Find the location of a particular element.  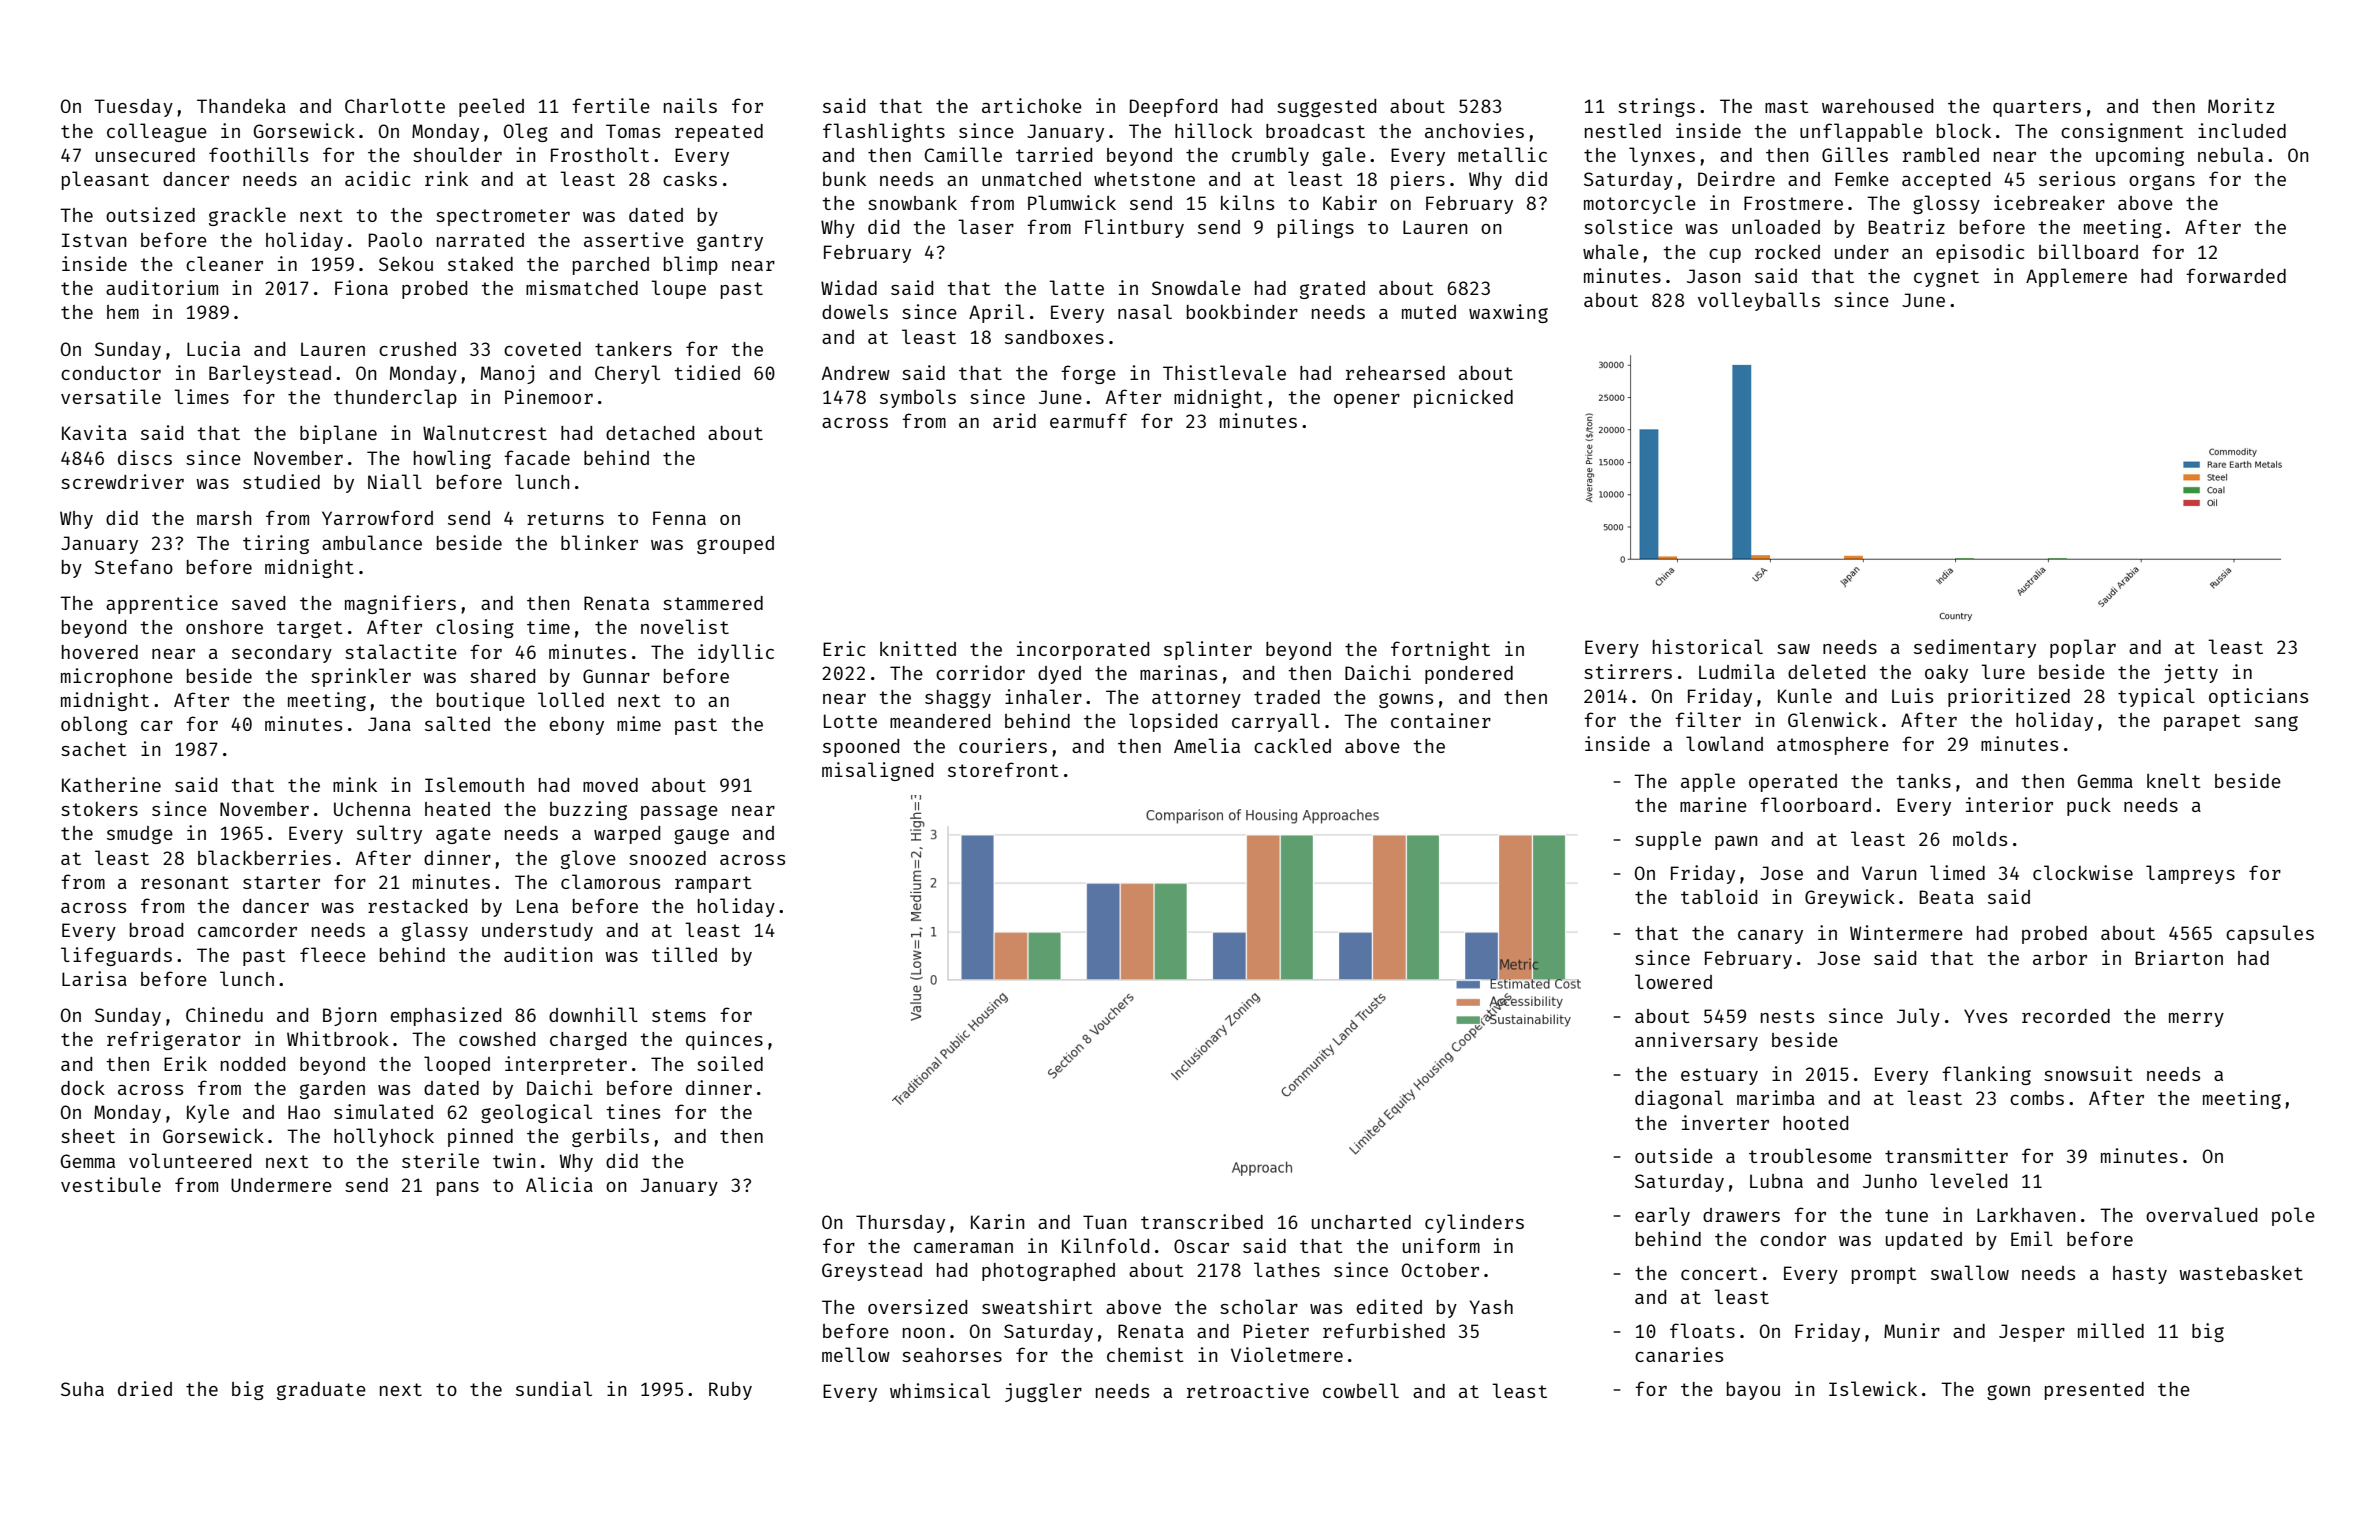

Lucia is located at coordinates (213, 348).
